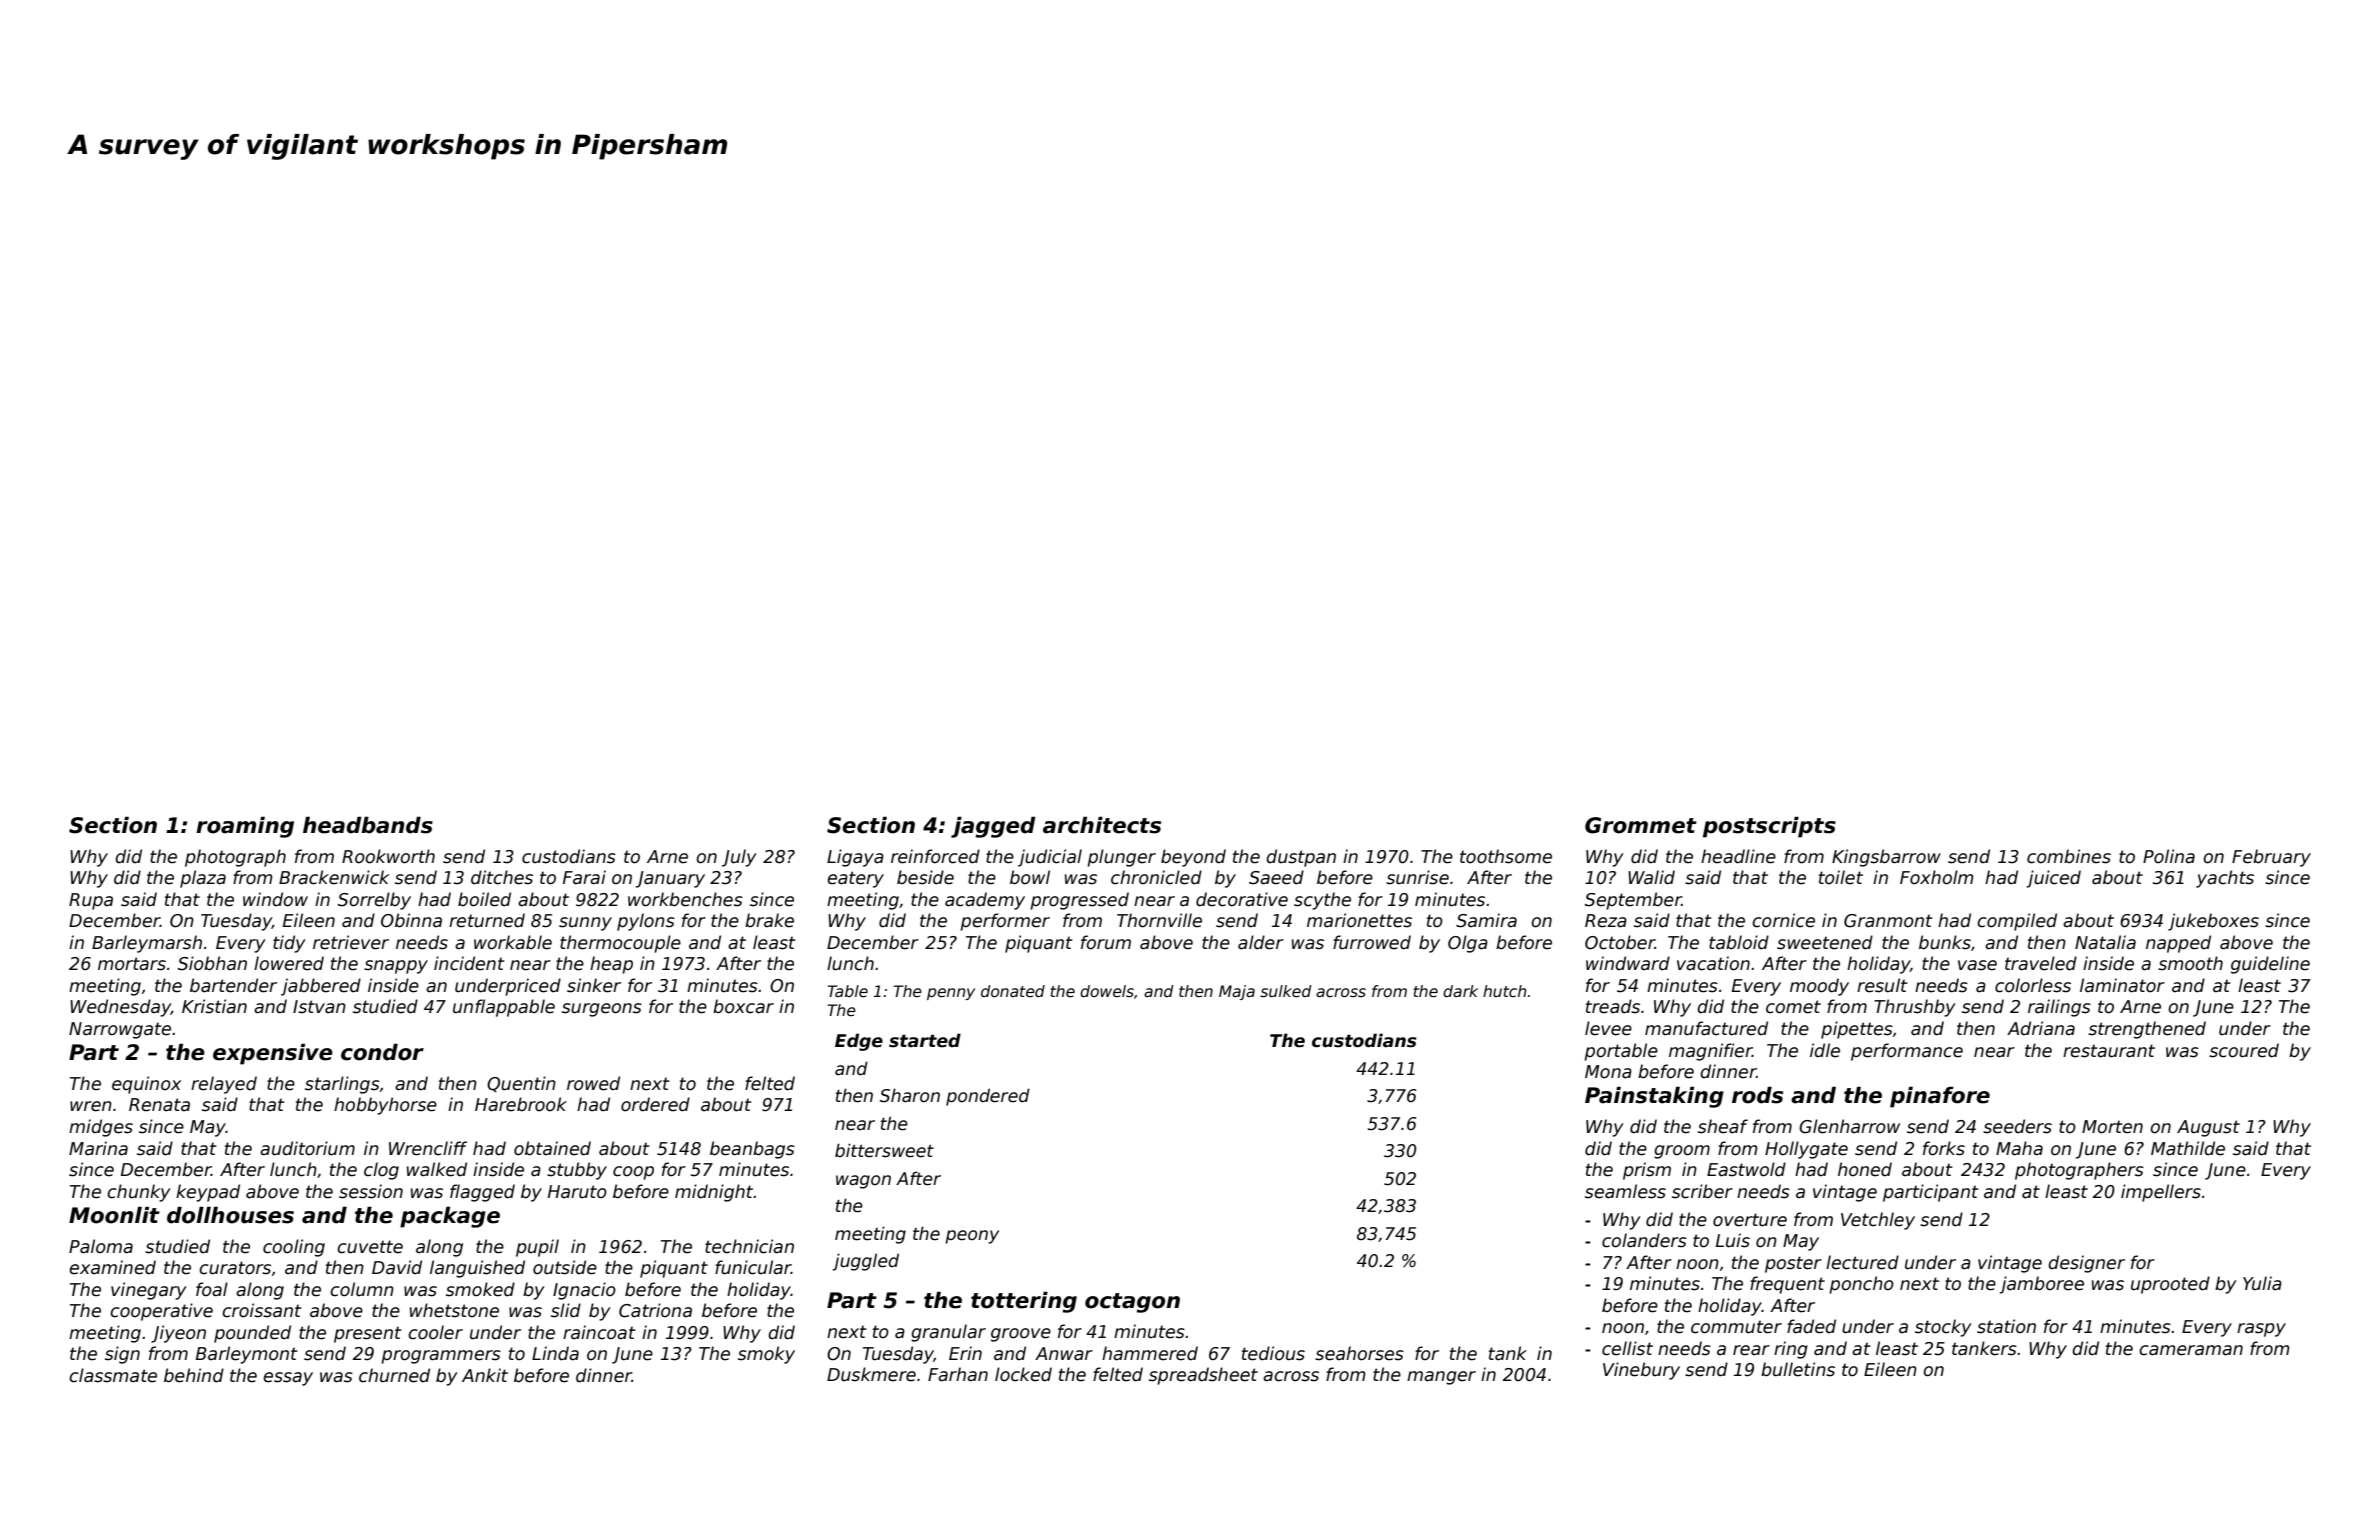 The image size is (2380, 1540). Describe the element at coordinates (655, 1310) in the image. I see `Catriona` at that location.
